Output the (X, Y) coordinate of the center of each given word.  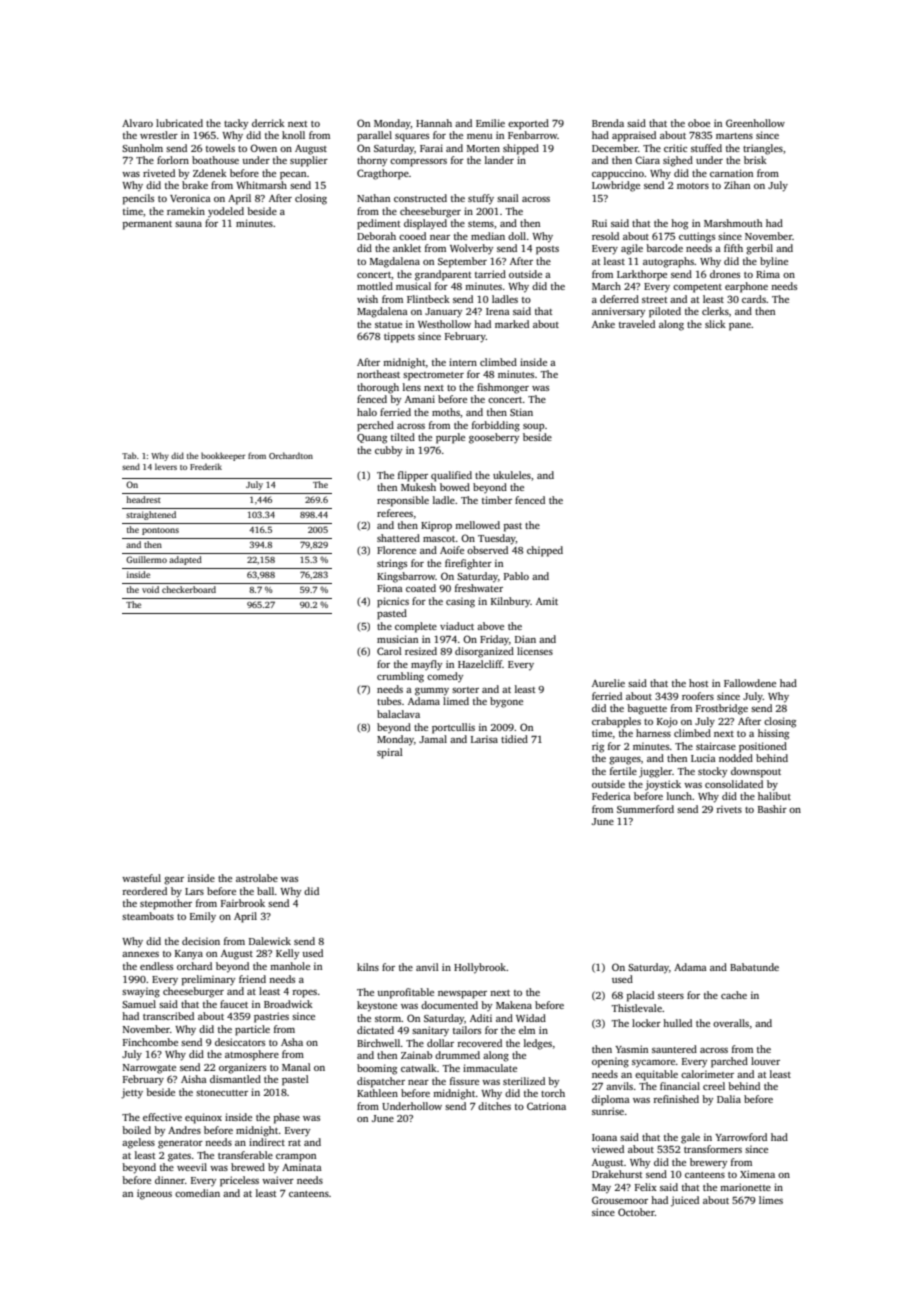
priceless (239, 1181)
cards (754, 299)
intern (463, 362)
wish (367, 299)
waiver (278, 1180)
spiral (390, 753)
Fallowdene (750, 683)
